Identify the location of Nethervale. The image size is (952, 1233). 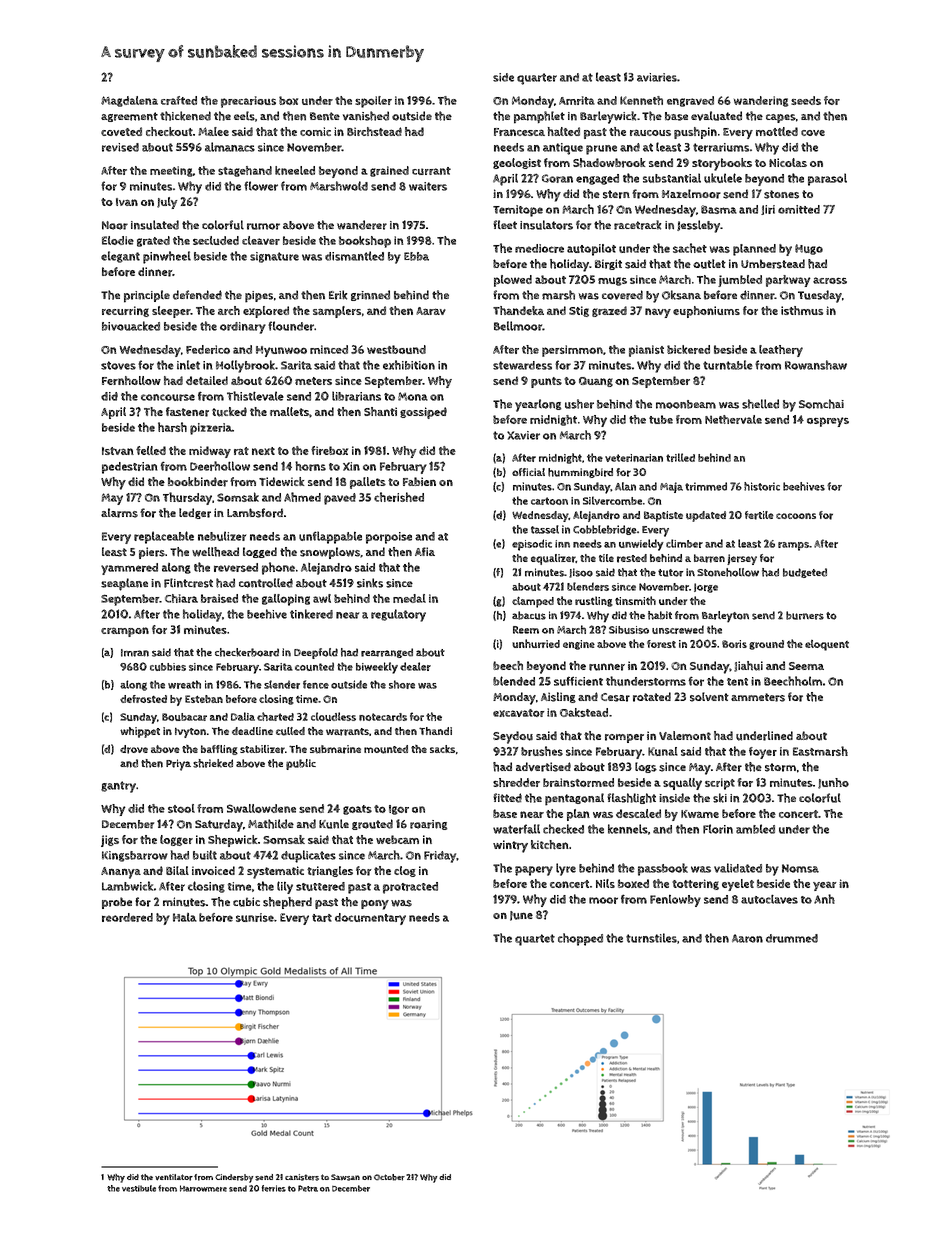
(733, 419).
